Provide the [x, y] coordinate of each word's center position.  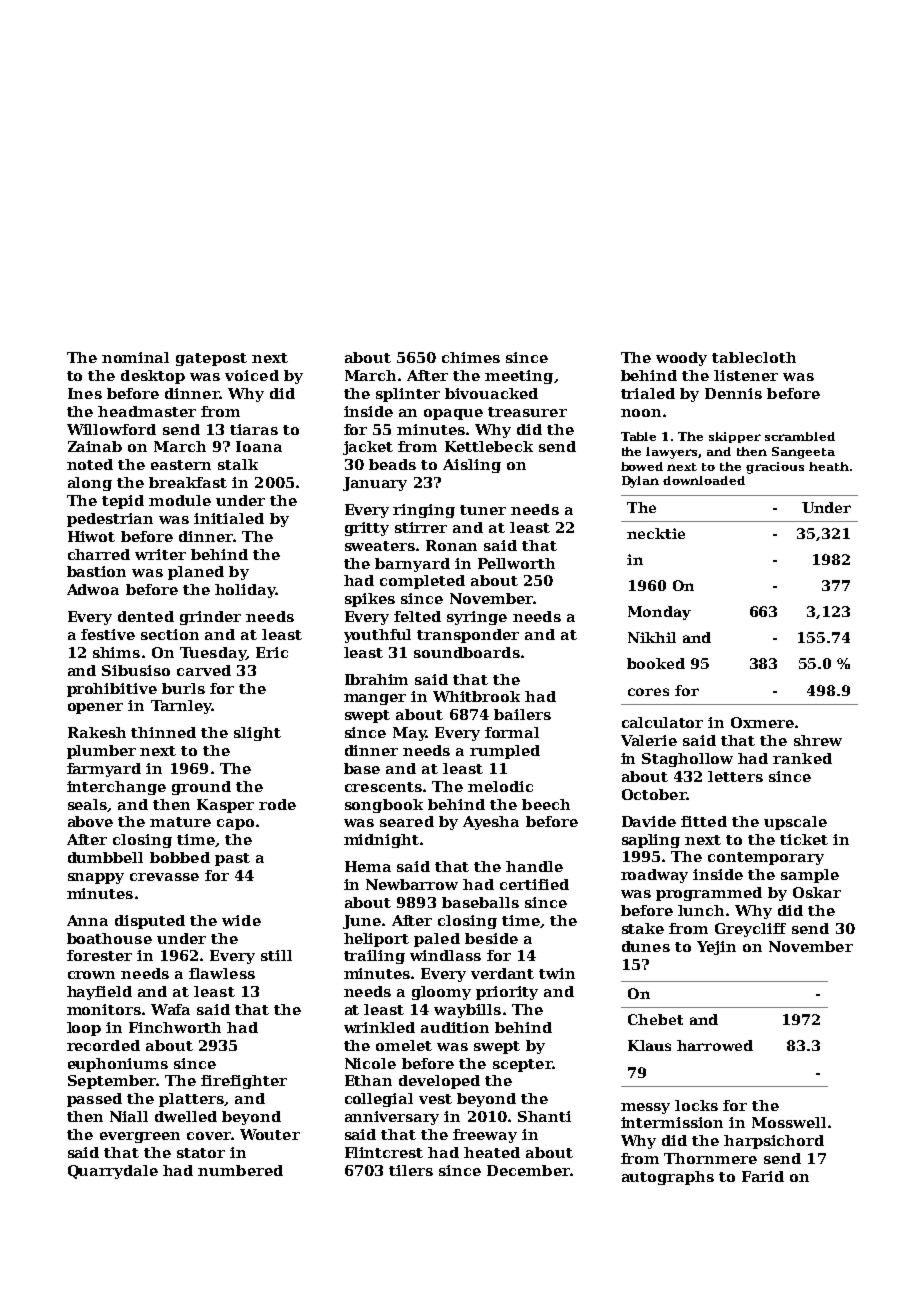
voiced [252, 375]
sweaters [380, 546]
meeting [519, 377]
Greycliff [750, 930]
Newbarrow [412, 884]
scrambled [800, 436]
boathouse [109, 938]
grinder [210, 618]
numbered [240, 1170]
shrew [818, 740]
